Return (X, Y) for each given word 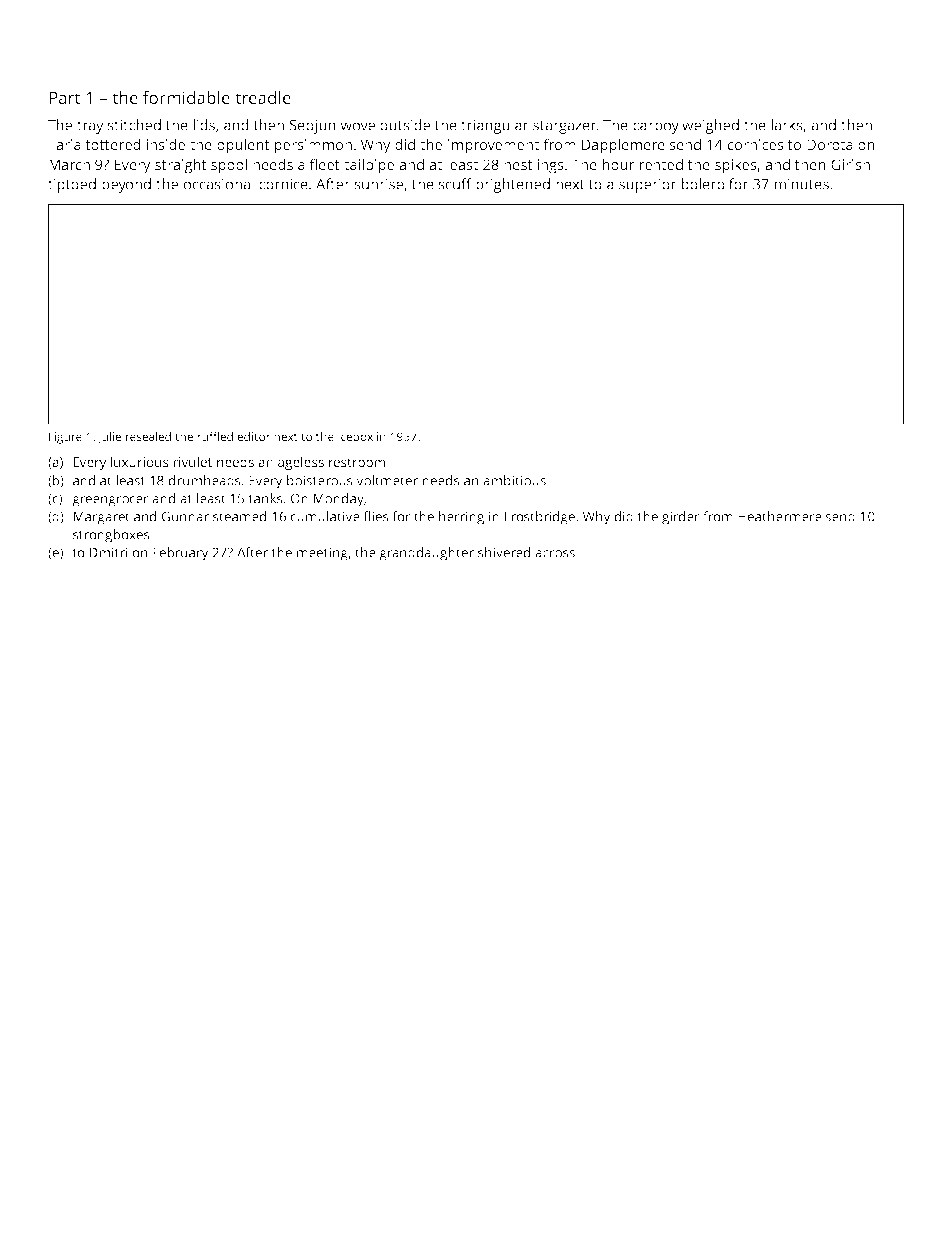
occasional (219, 184)
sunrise (378, 184)
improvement (493, 146)
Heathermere (780, 516)
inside (165, 144)
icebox (355, 436)
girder (681, 518)
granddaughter (426, 554)
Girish (850, 164)
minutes (802, 184)
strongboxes (111, 536)
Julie (109, 438)
